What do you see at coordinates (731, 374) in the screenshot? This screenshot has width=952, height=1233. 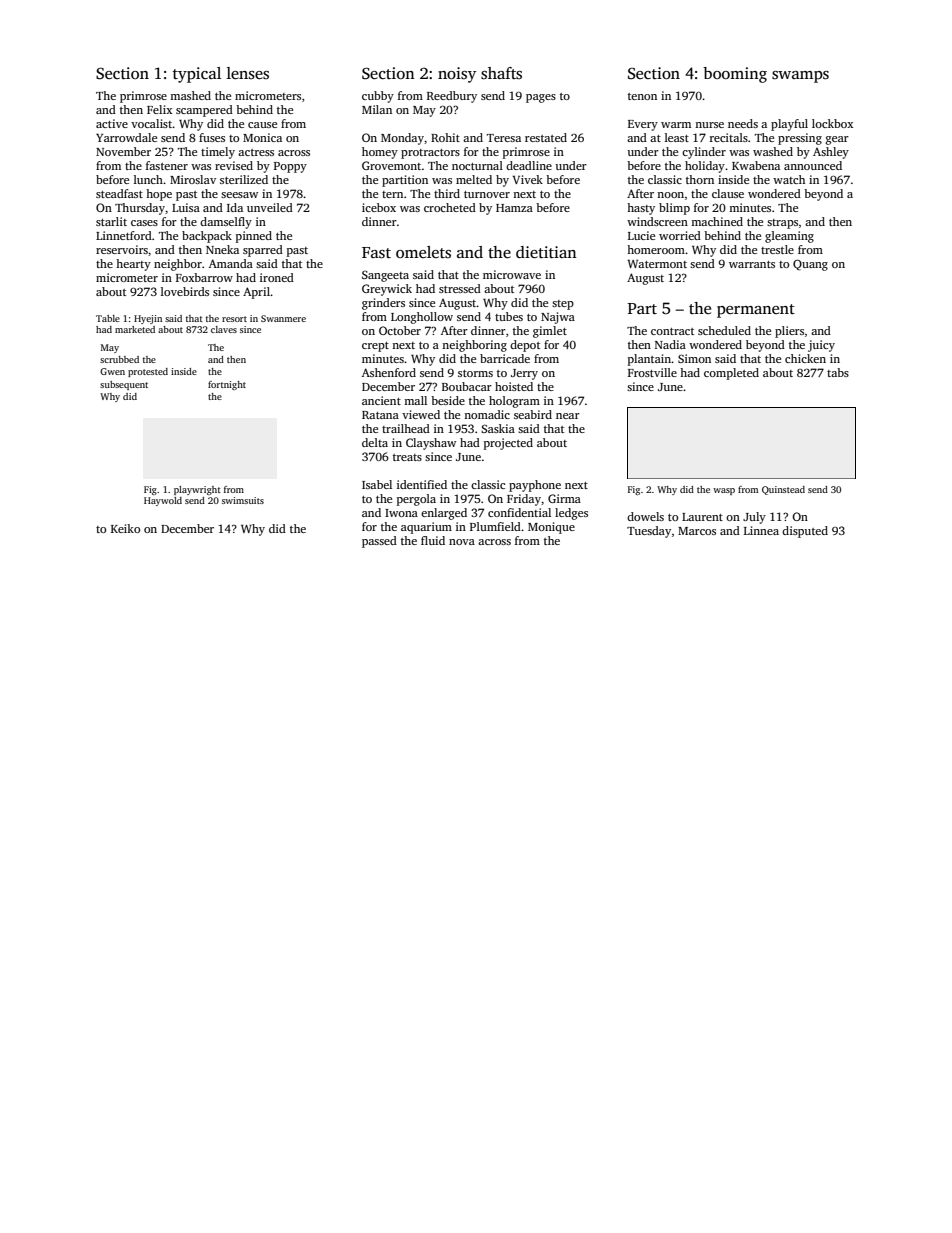 I see `completed` at bounding box center [731, 374].
